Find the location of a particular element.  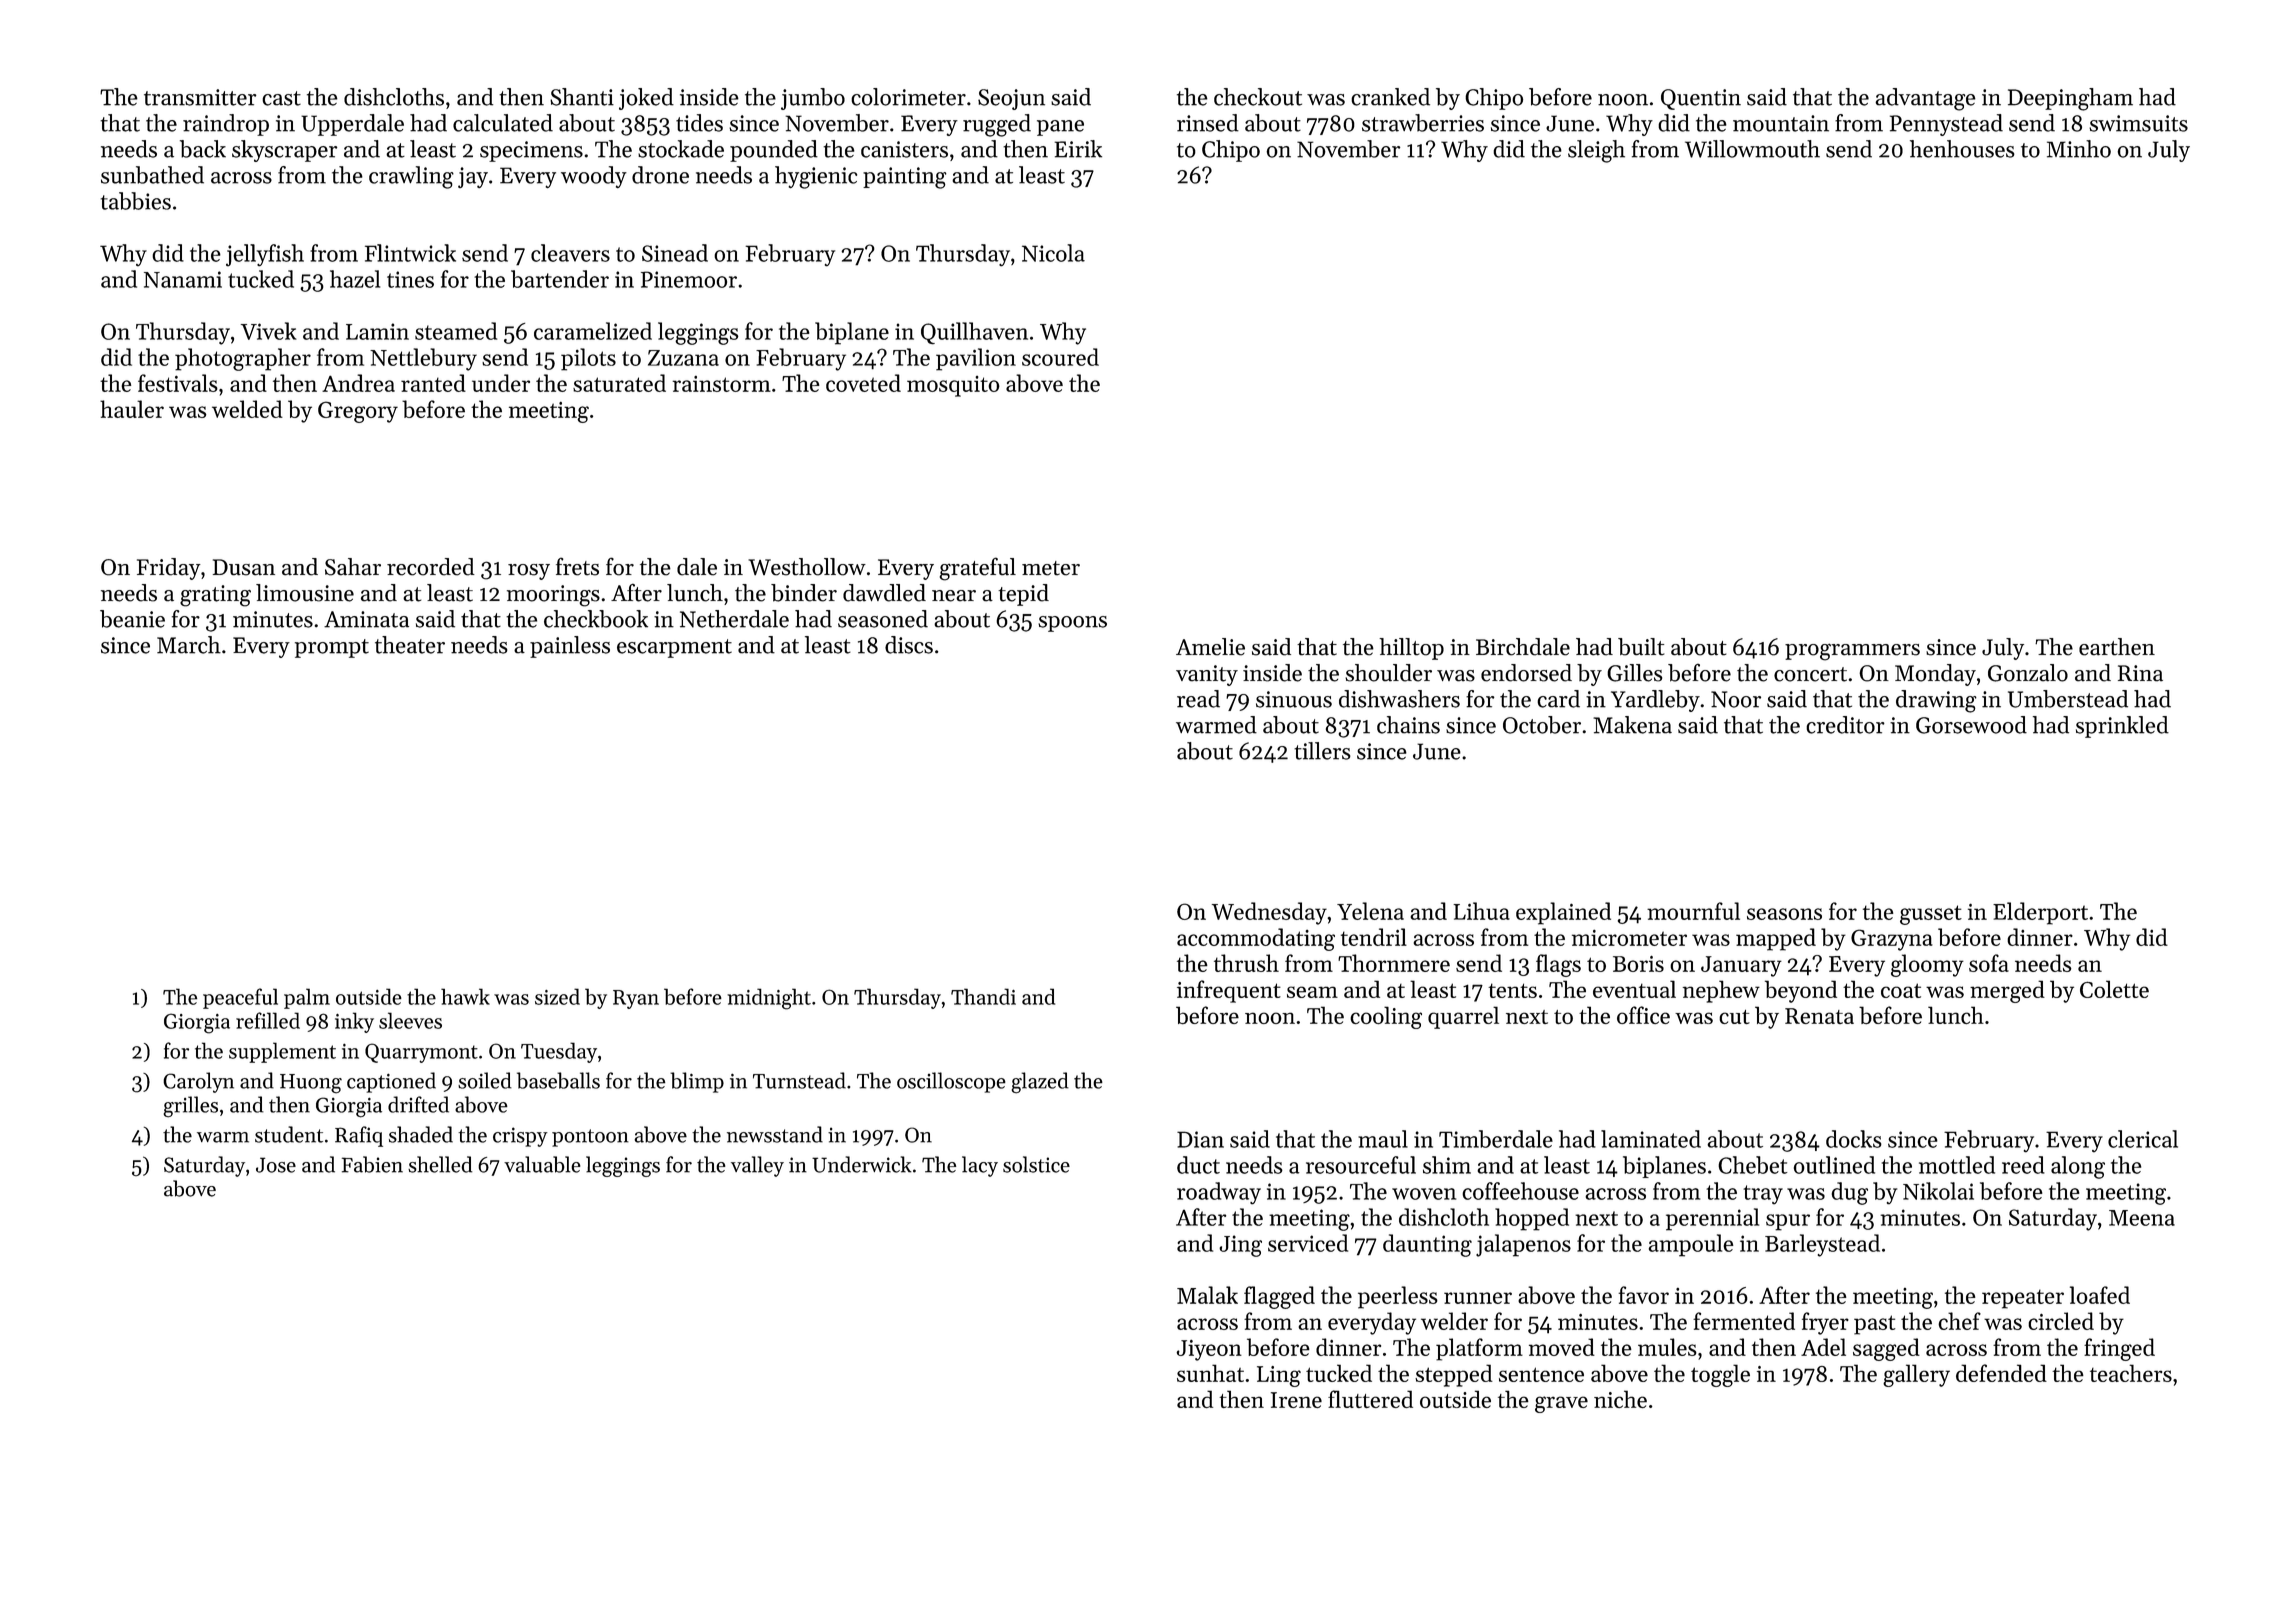

clerical is located at coordinates (2143, 1139).
